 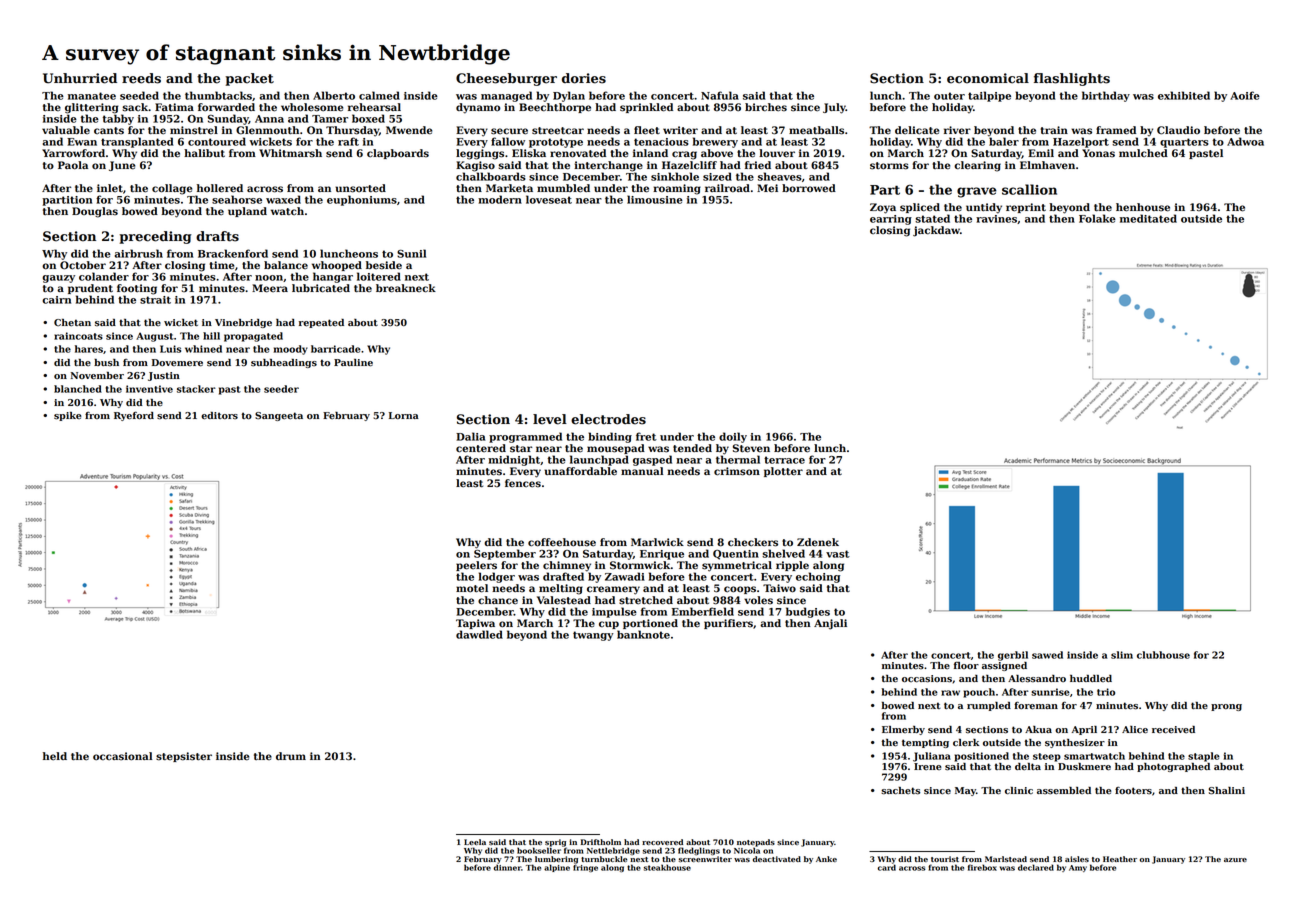 I want to click on whooped, so click(x=337, y=266).
